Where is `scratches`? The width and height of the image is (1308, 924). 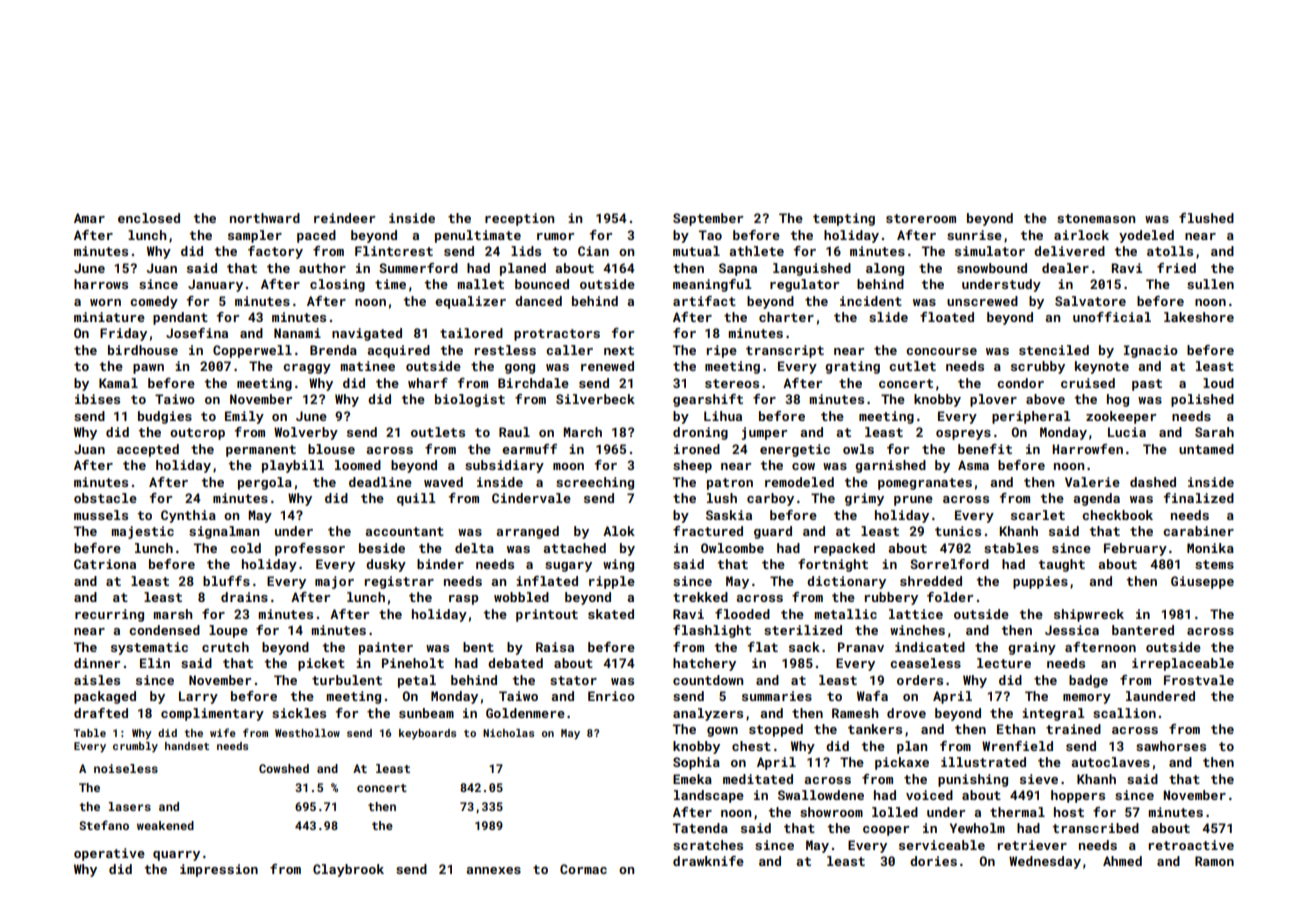
scratches is located at coordinates (708, 845).
